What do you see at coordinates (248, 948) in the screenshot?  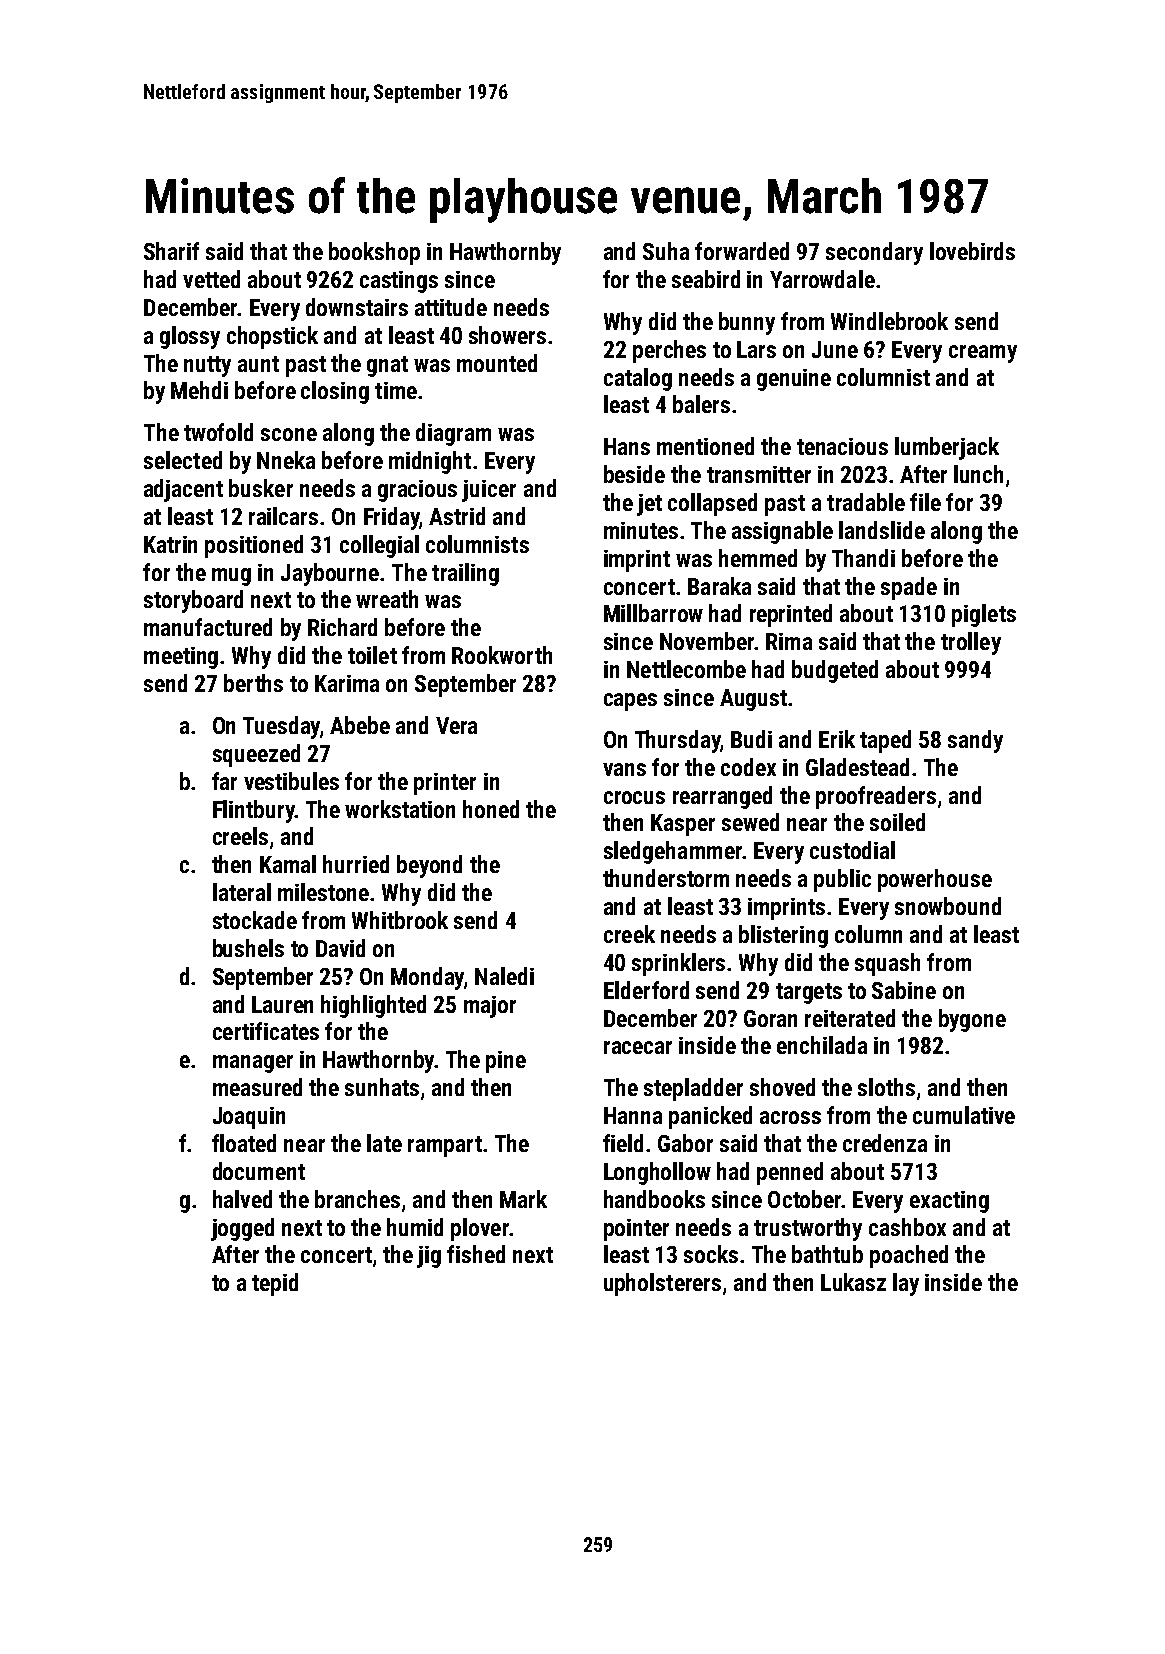 I see `bushels` at bounding box center [248, 948].
